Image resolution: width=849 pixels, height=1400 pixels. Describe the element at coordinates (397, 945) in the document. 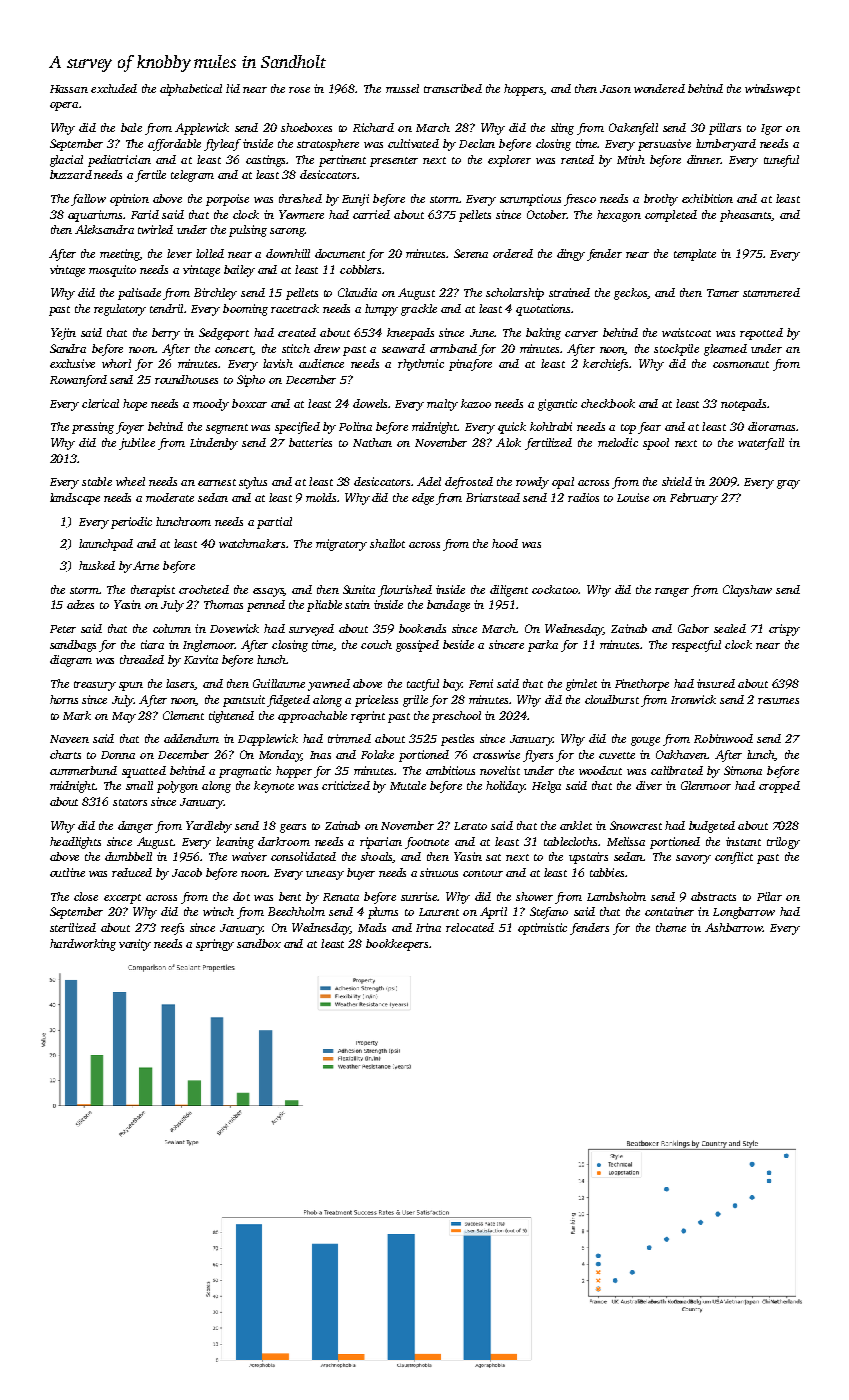

I see `bookkeepers` at that location.
